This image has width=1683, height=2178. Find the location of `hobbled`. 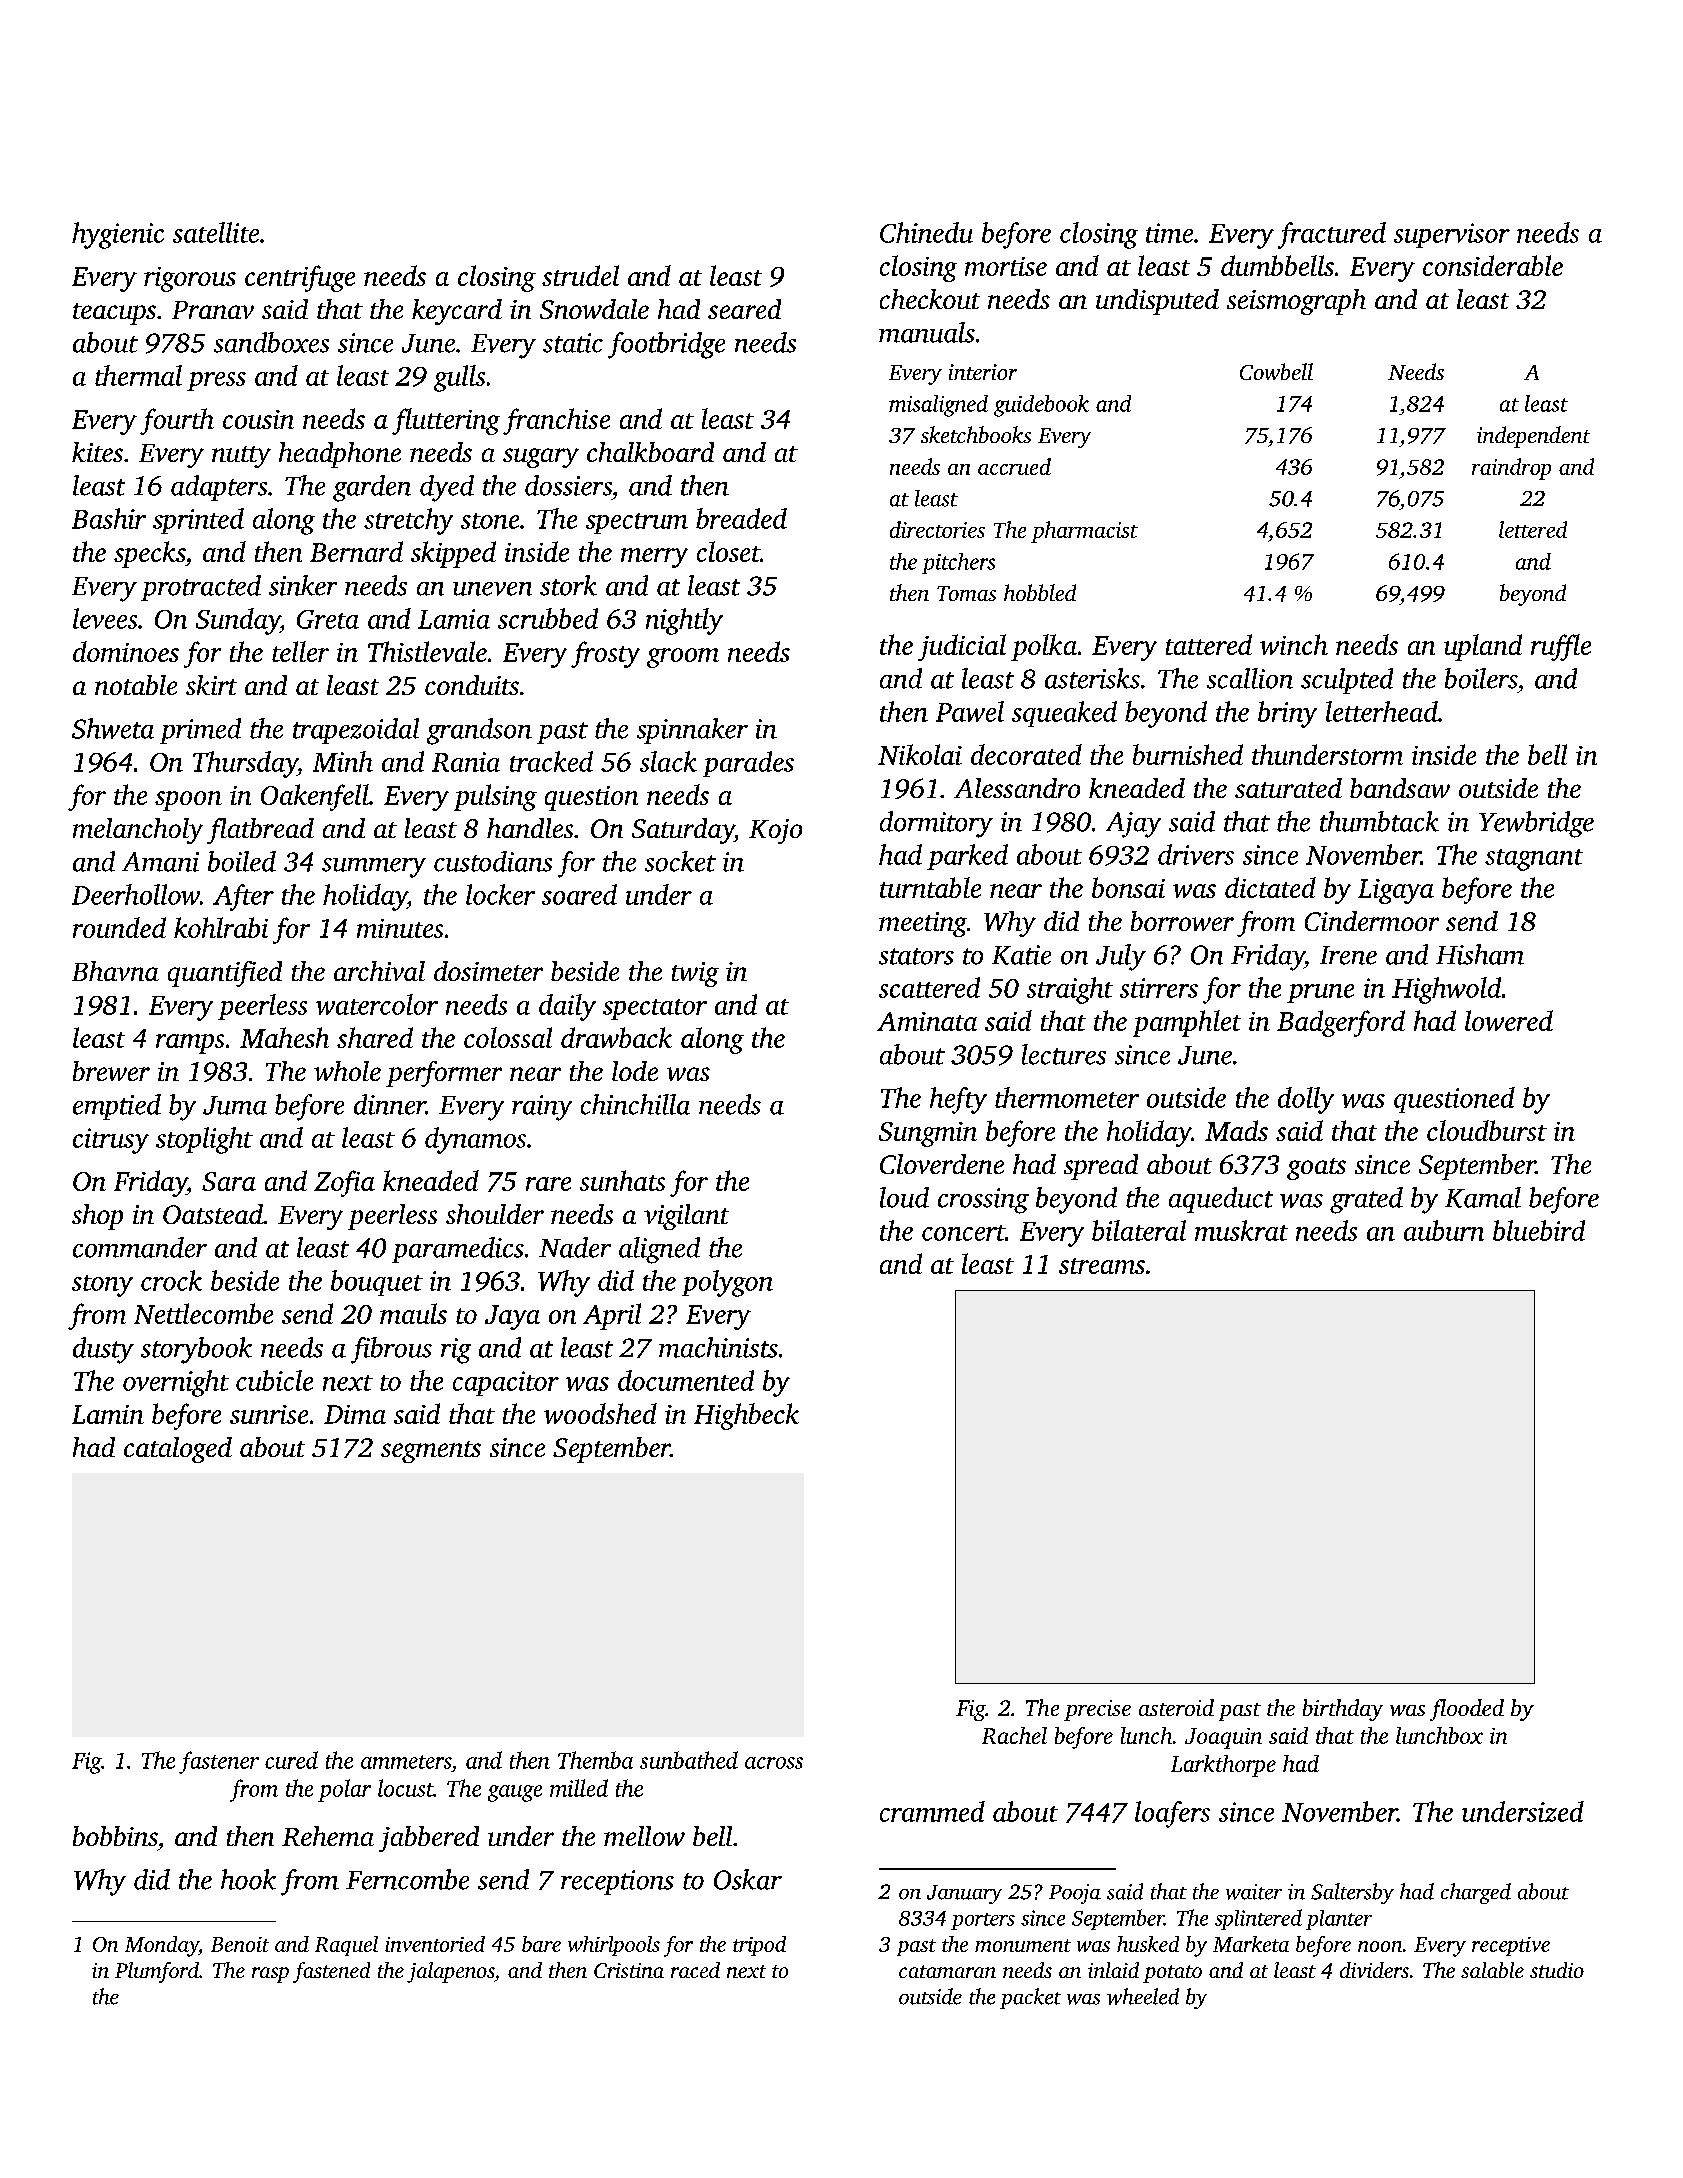

hobbled is located at coordinates (1040, 592).
